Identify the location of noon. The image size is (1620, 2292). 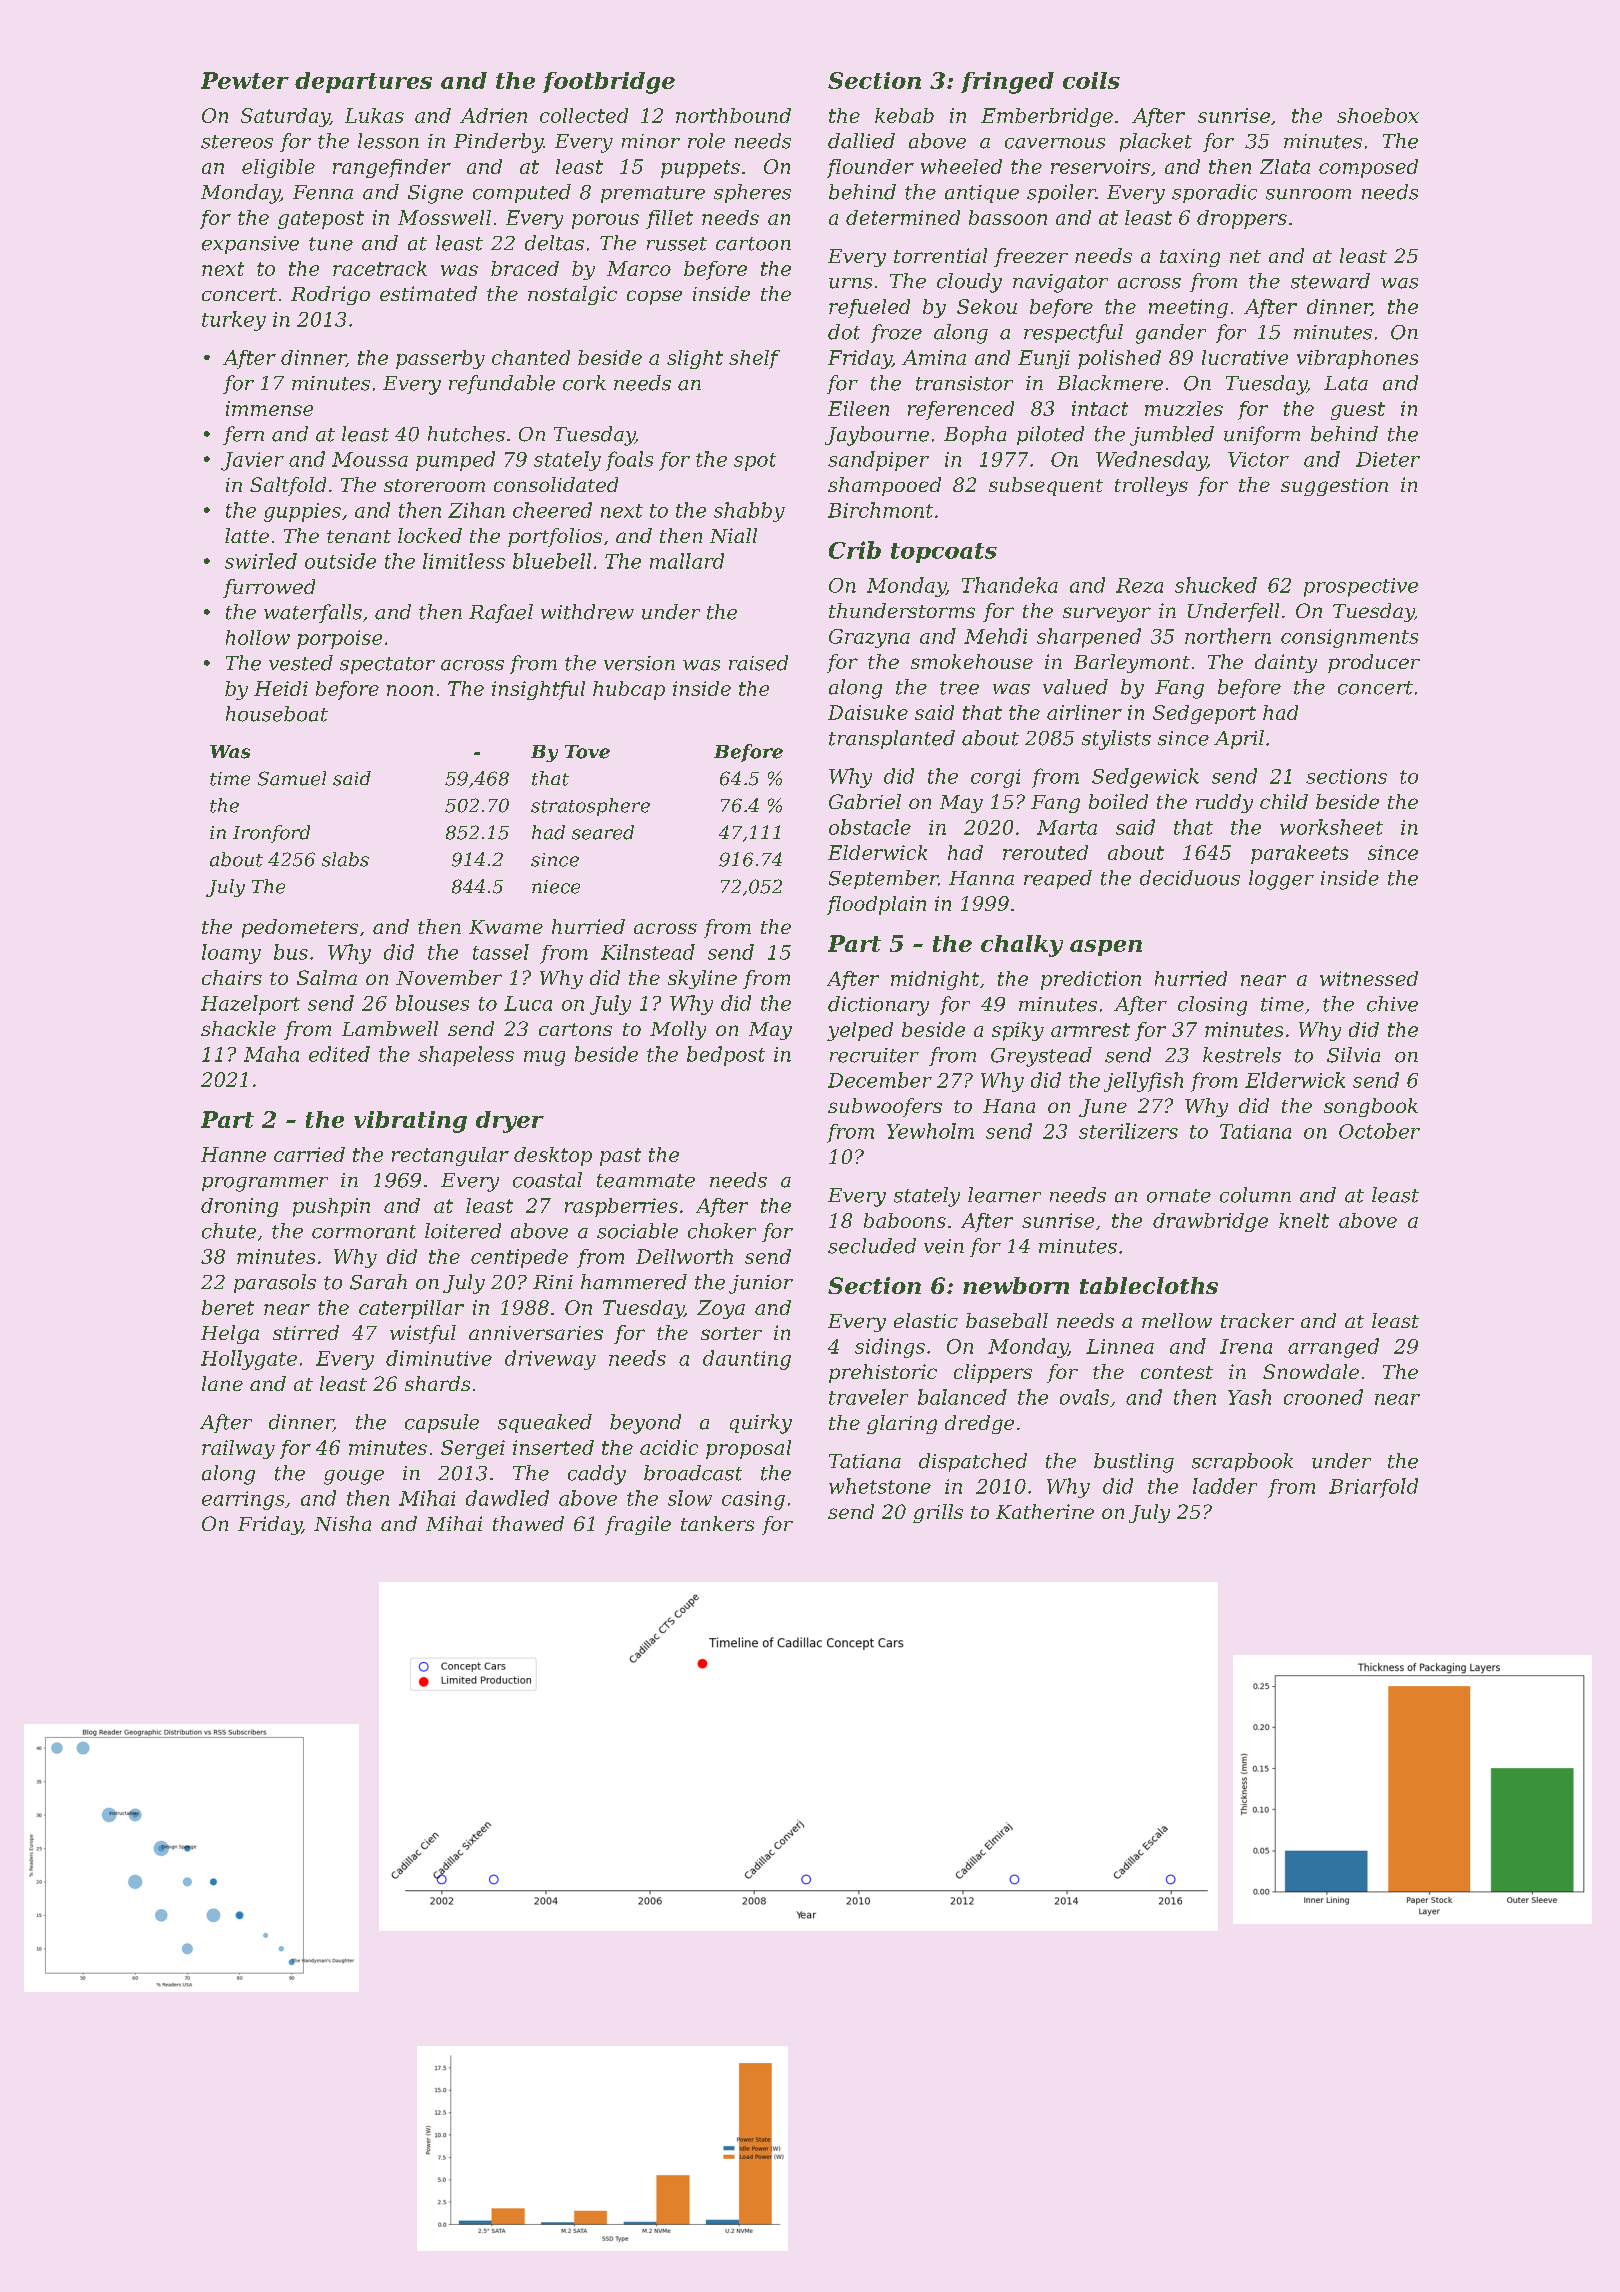
(410, 690).
